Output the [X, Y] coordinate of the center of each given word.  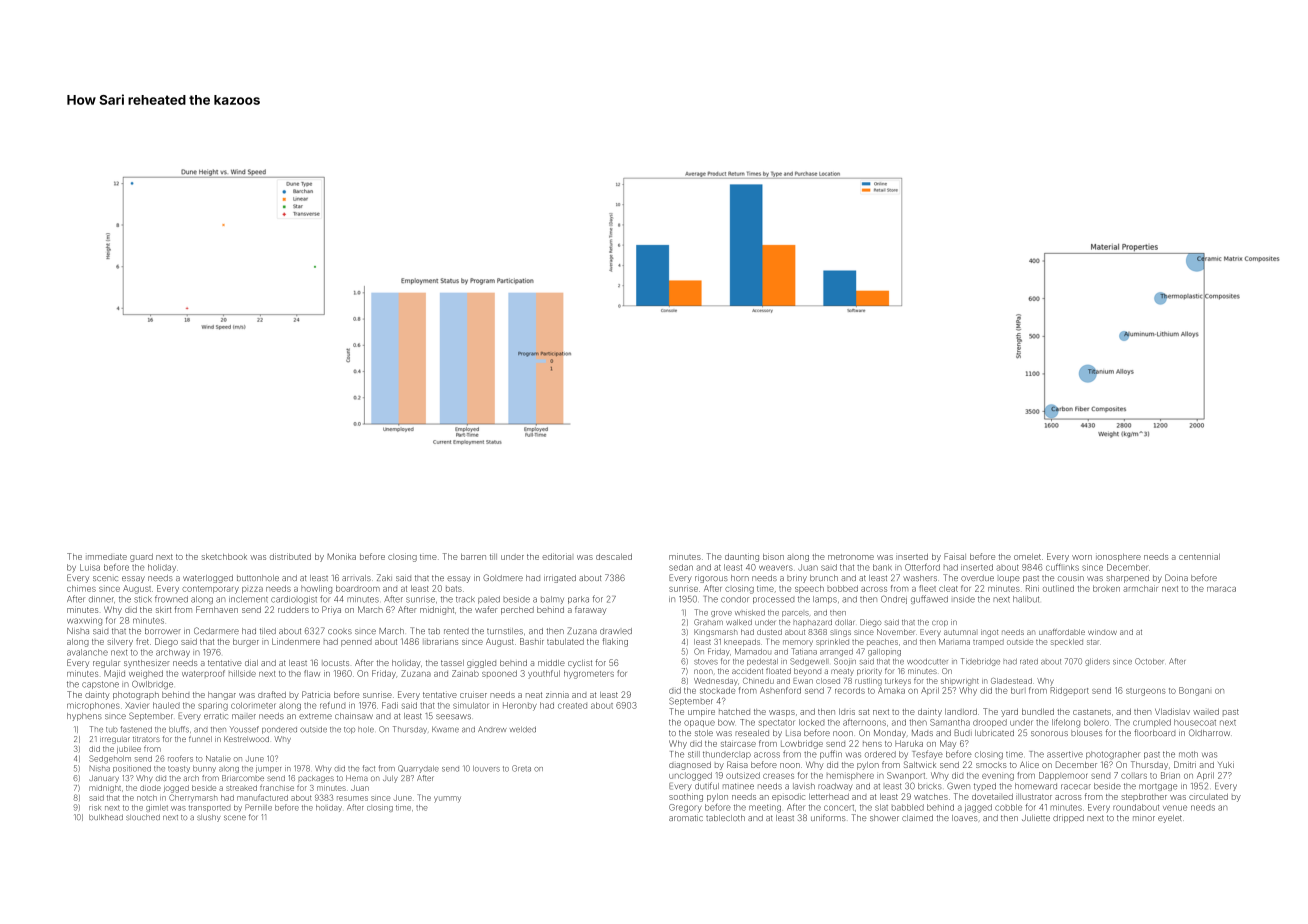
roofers [180, 758]
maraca [1221, 589]
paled [489, 600]
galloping [884, 652]
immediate [106, 557]
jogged [176, 789]
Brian [1170, 775]
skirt [163, 610]
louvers [486, 769]
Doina [1176, 577]
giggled [481, 664]
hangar [222, 696]
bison [773, 556]
